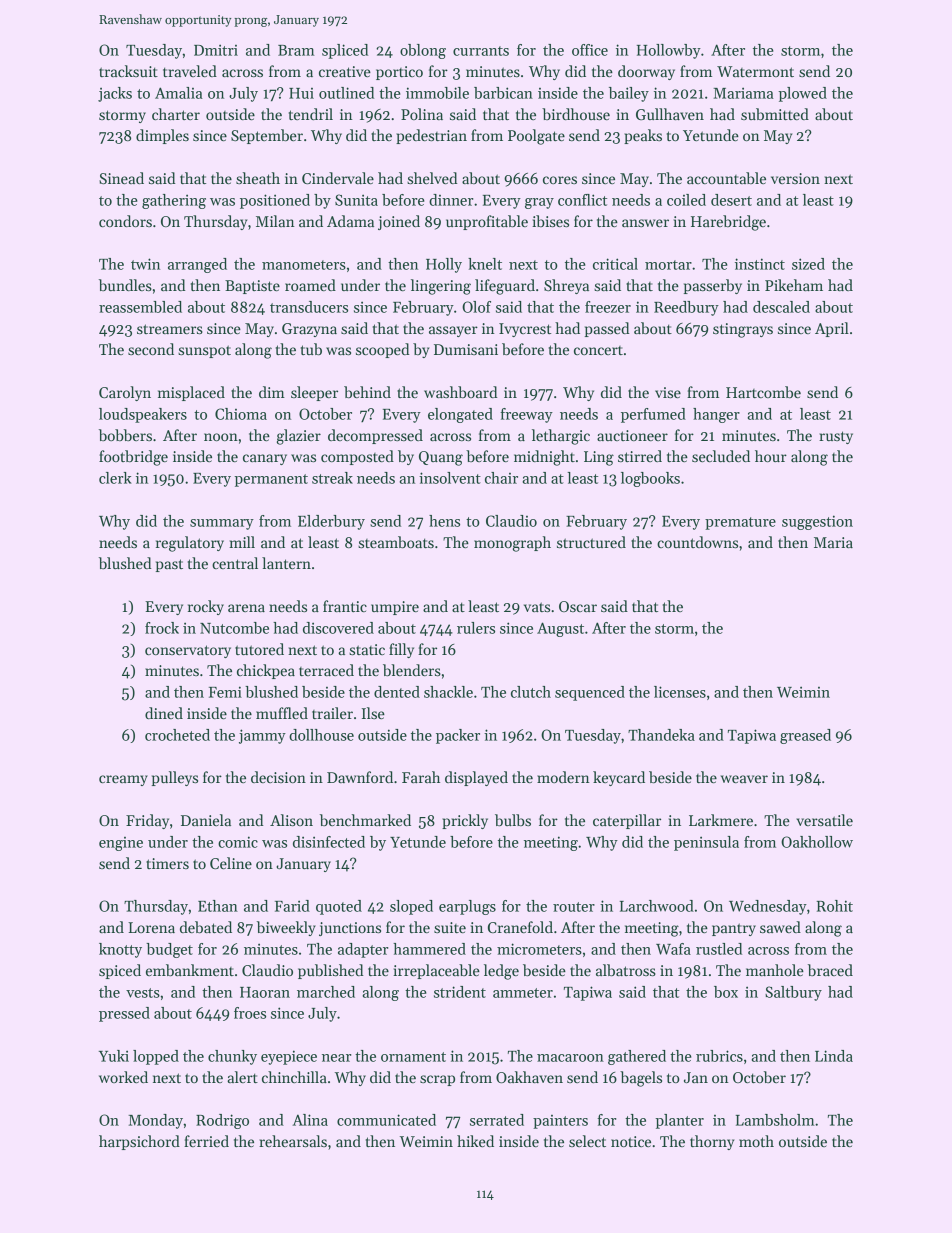 The width and height of the screenshot is (952, 1233). Describe the element at coordinates (566, 286) in the screenshot. I see `Shreya` at that location.
